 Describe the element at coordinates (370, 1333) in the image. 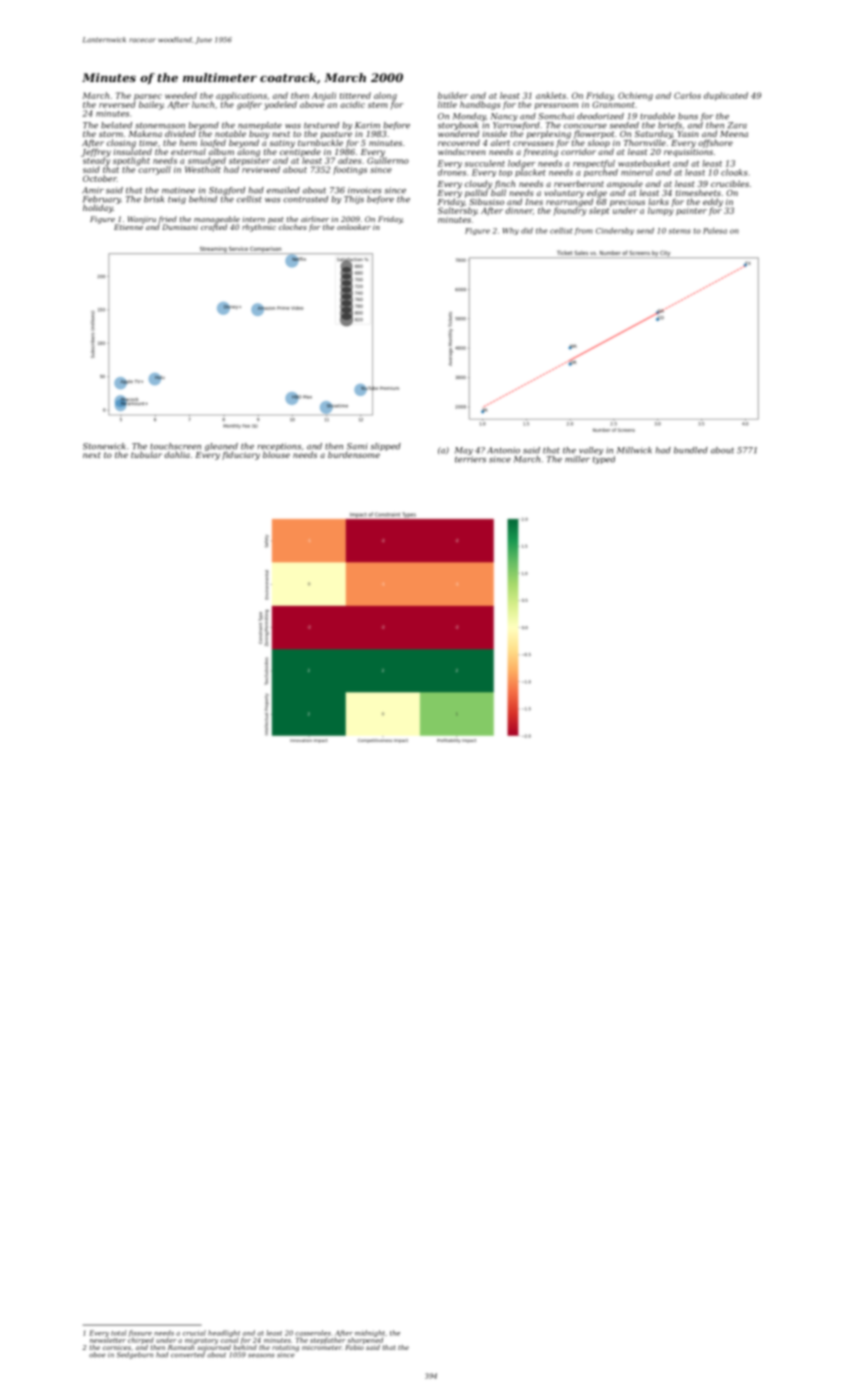

I see `midnight` at that location.
